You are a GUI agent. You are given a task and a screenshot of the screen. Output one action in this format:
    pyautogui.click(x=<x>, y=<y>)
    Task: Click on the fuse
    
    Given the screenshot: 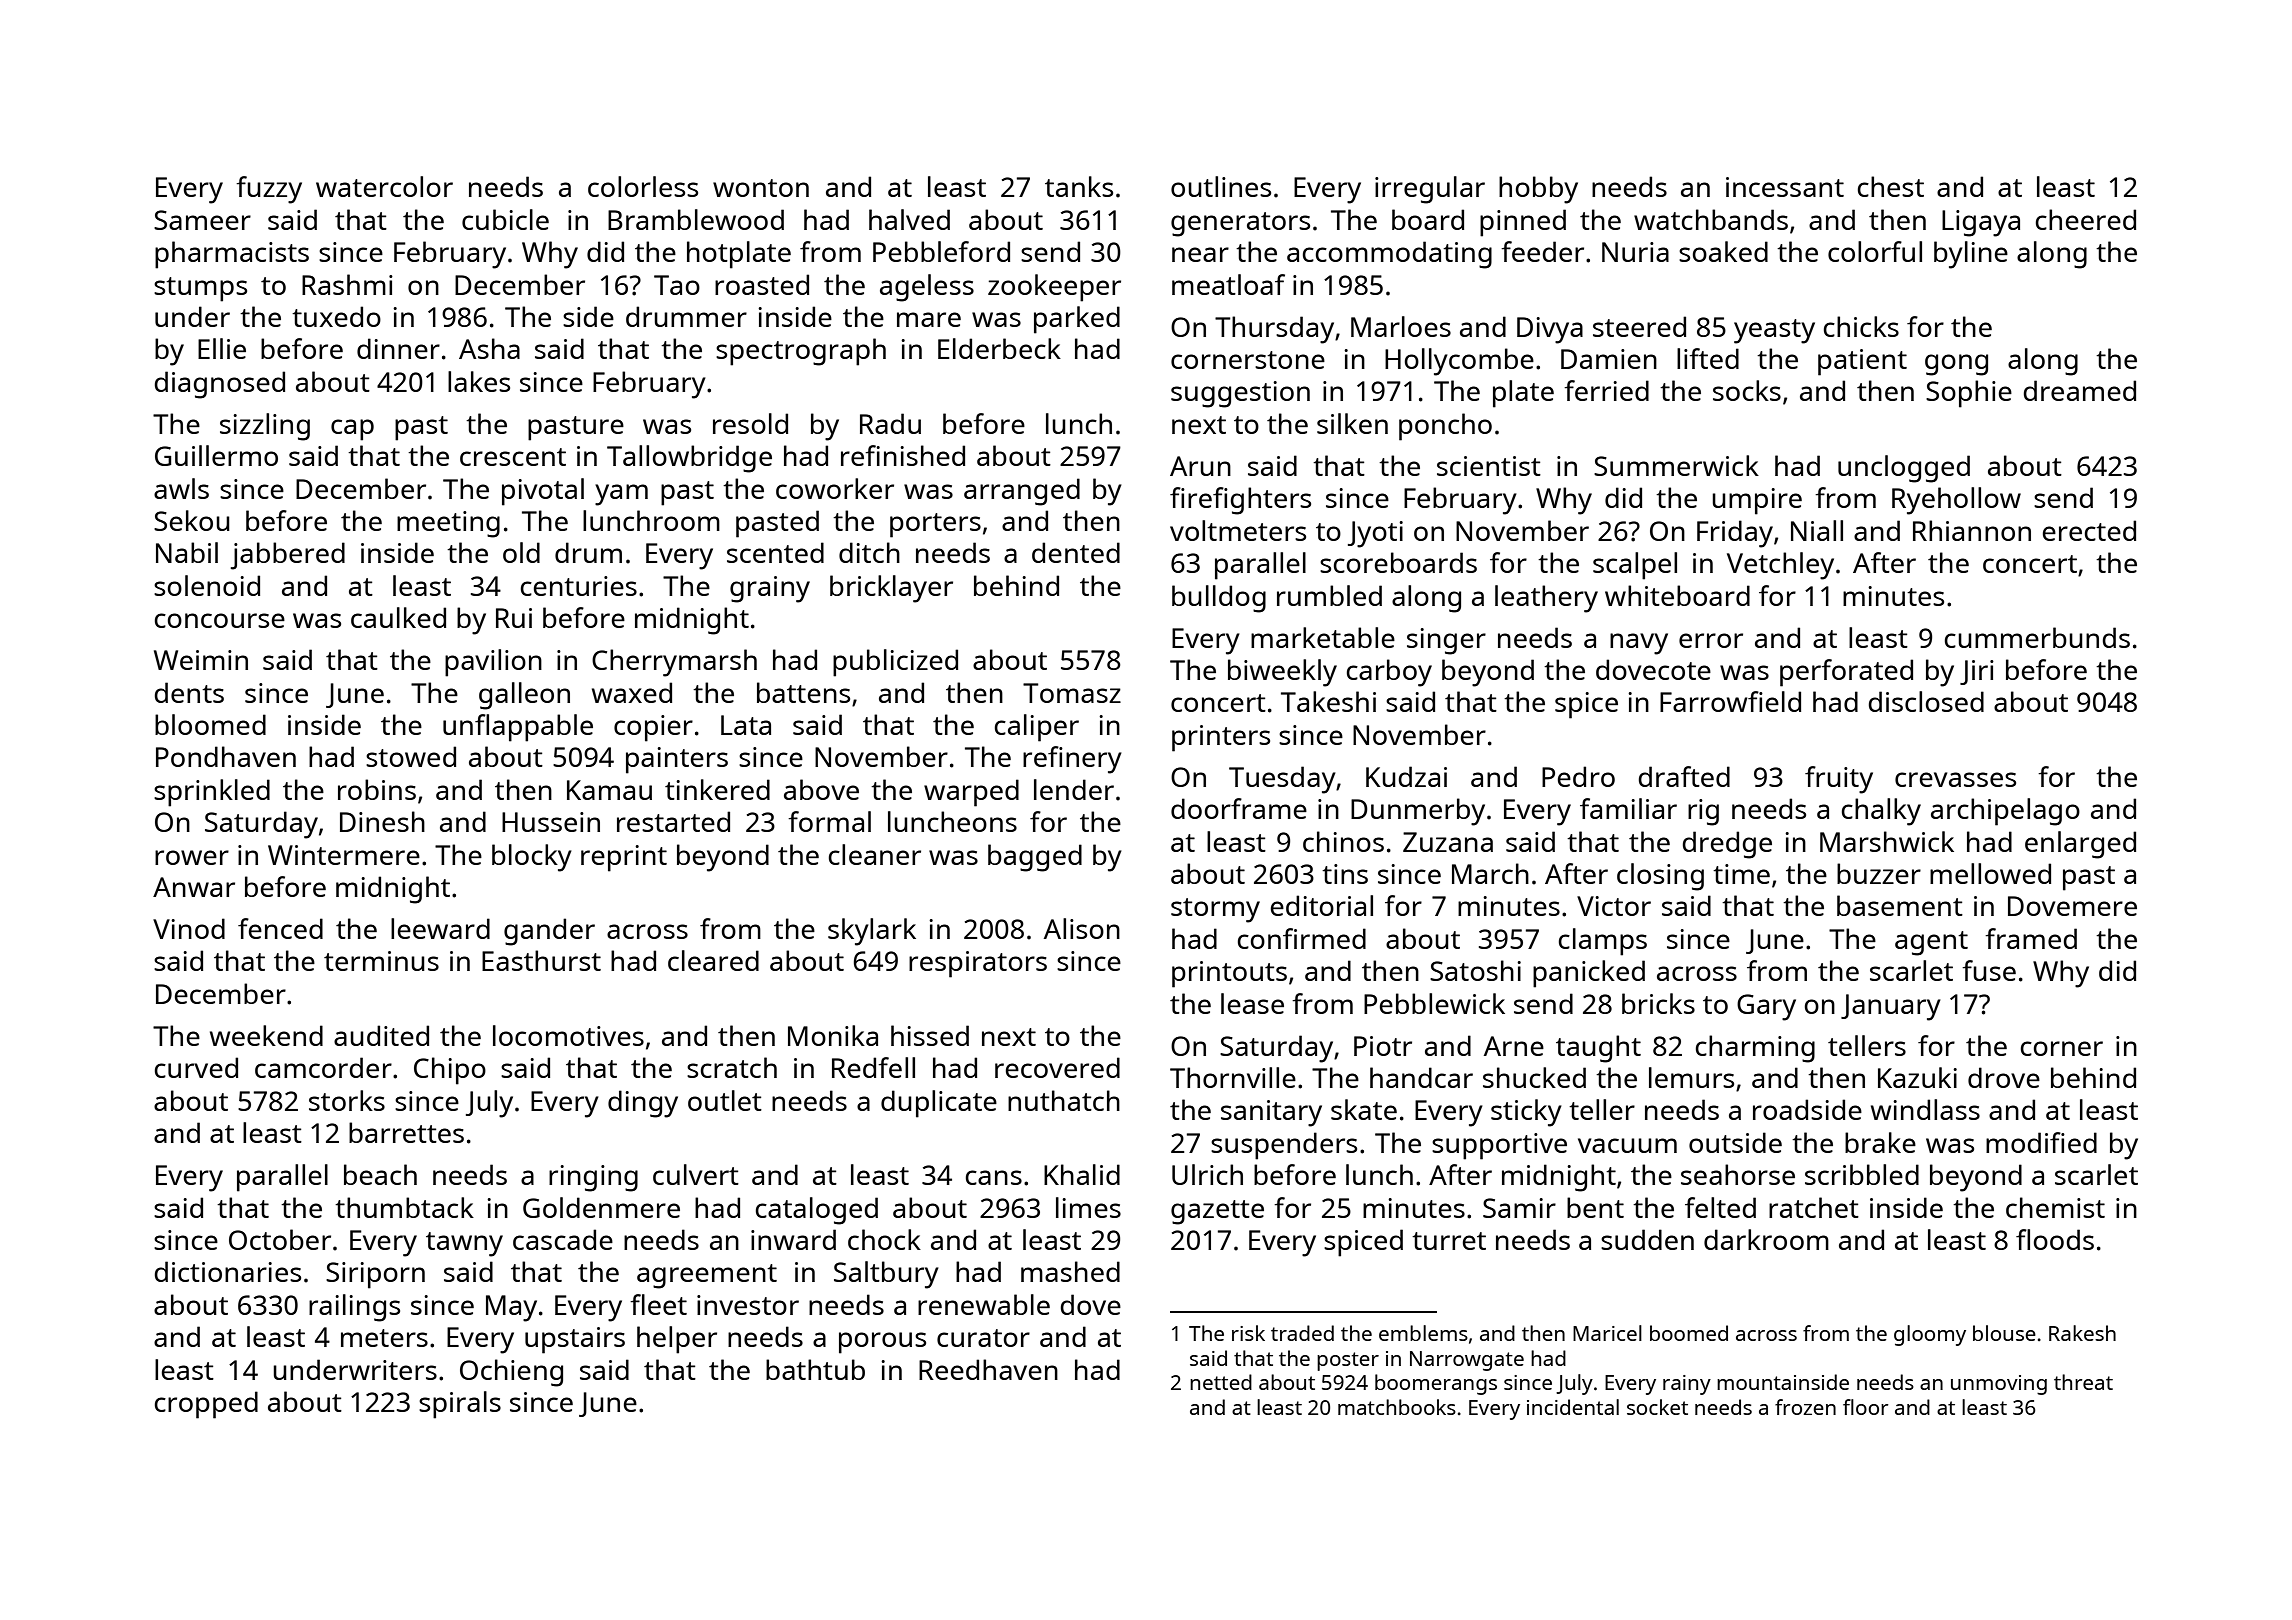 What is the action you would take?
    pyautogui.click(x=1989, y=970)
